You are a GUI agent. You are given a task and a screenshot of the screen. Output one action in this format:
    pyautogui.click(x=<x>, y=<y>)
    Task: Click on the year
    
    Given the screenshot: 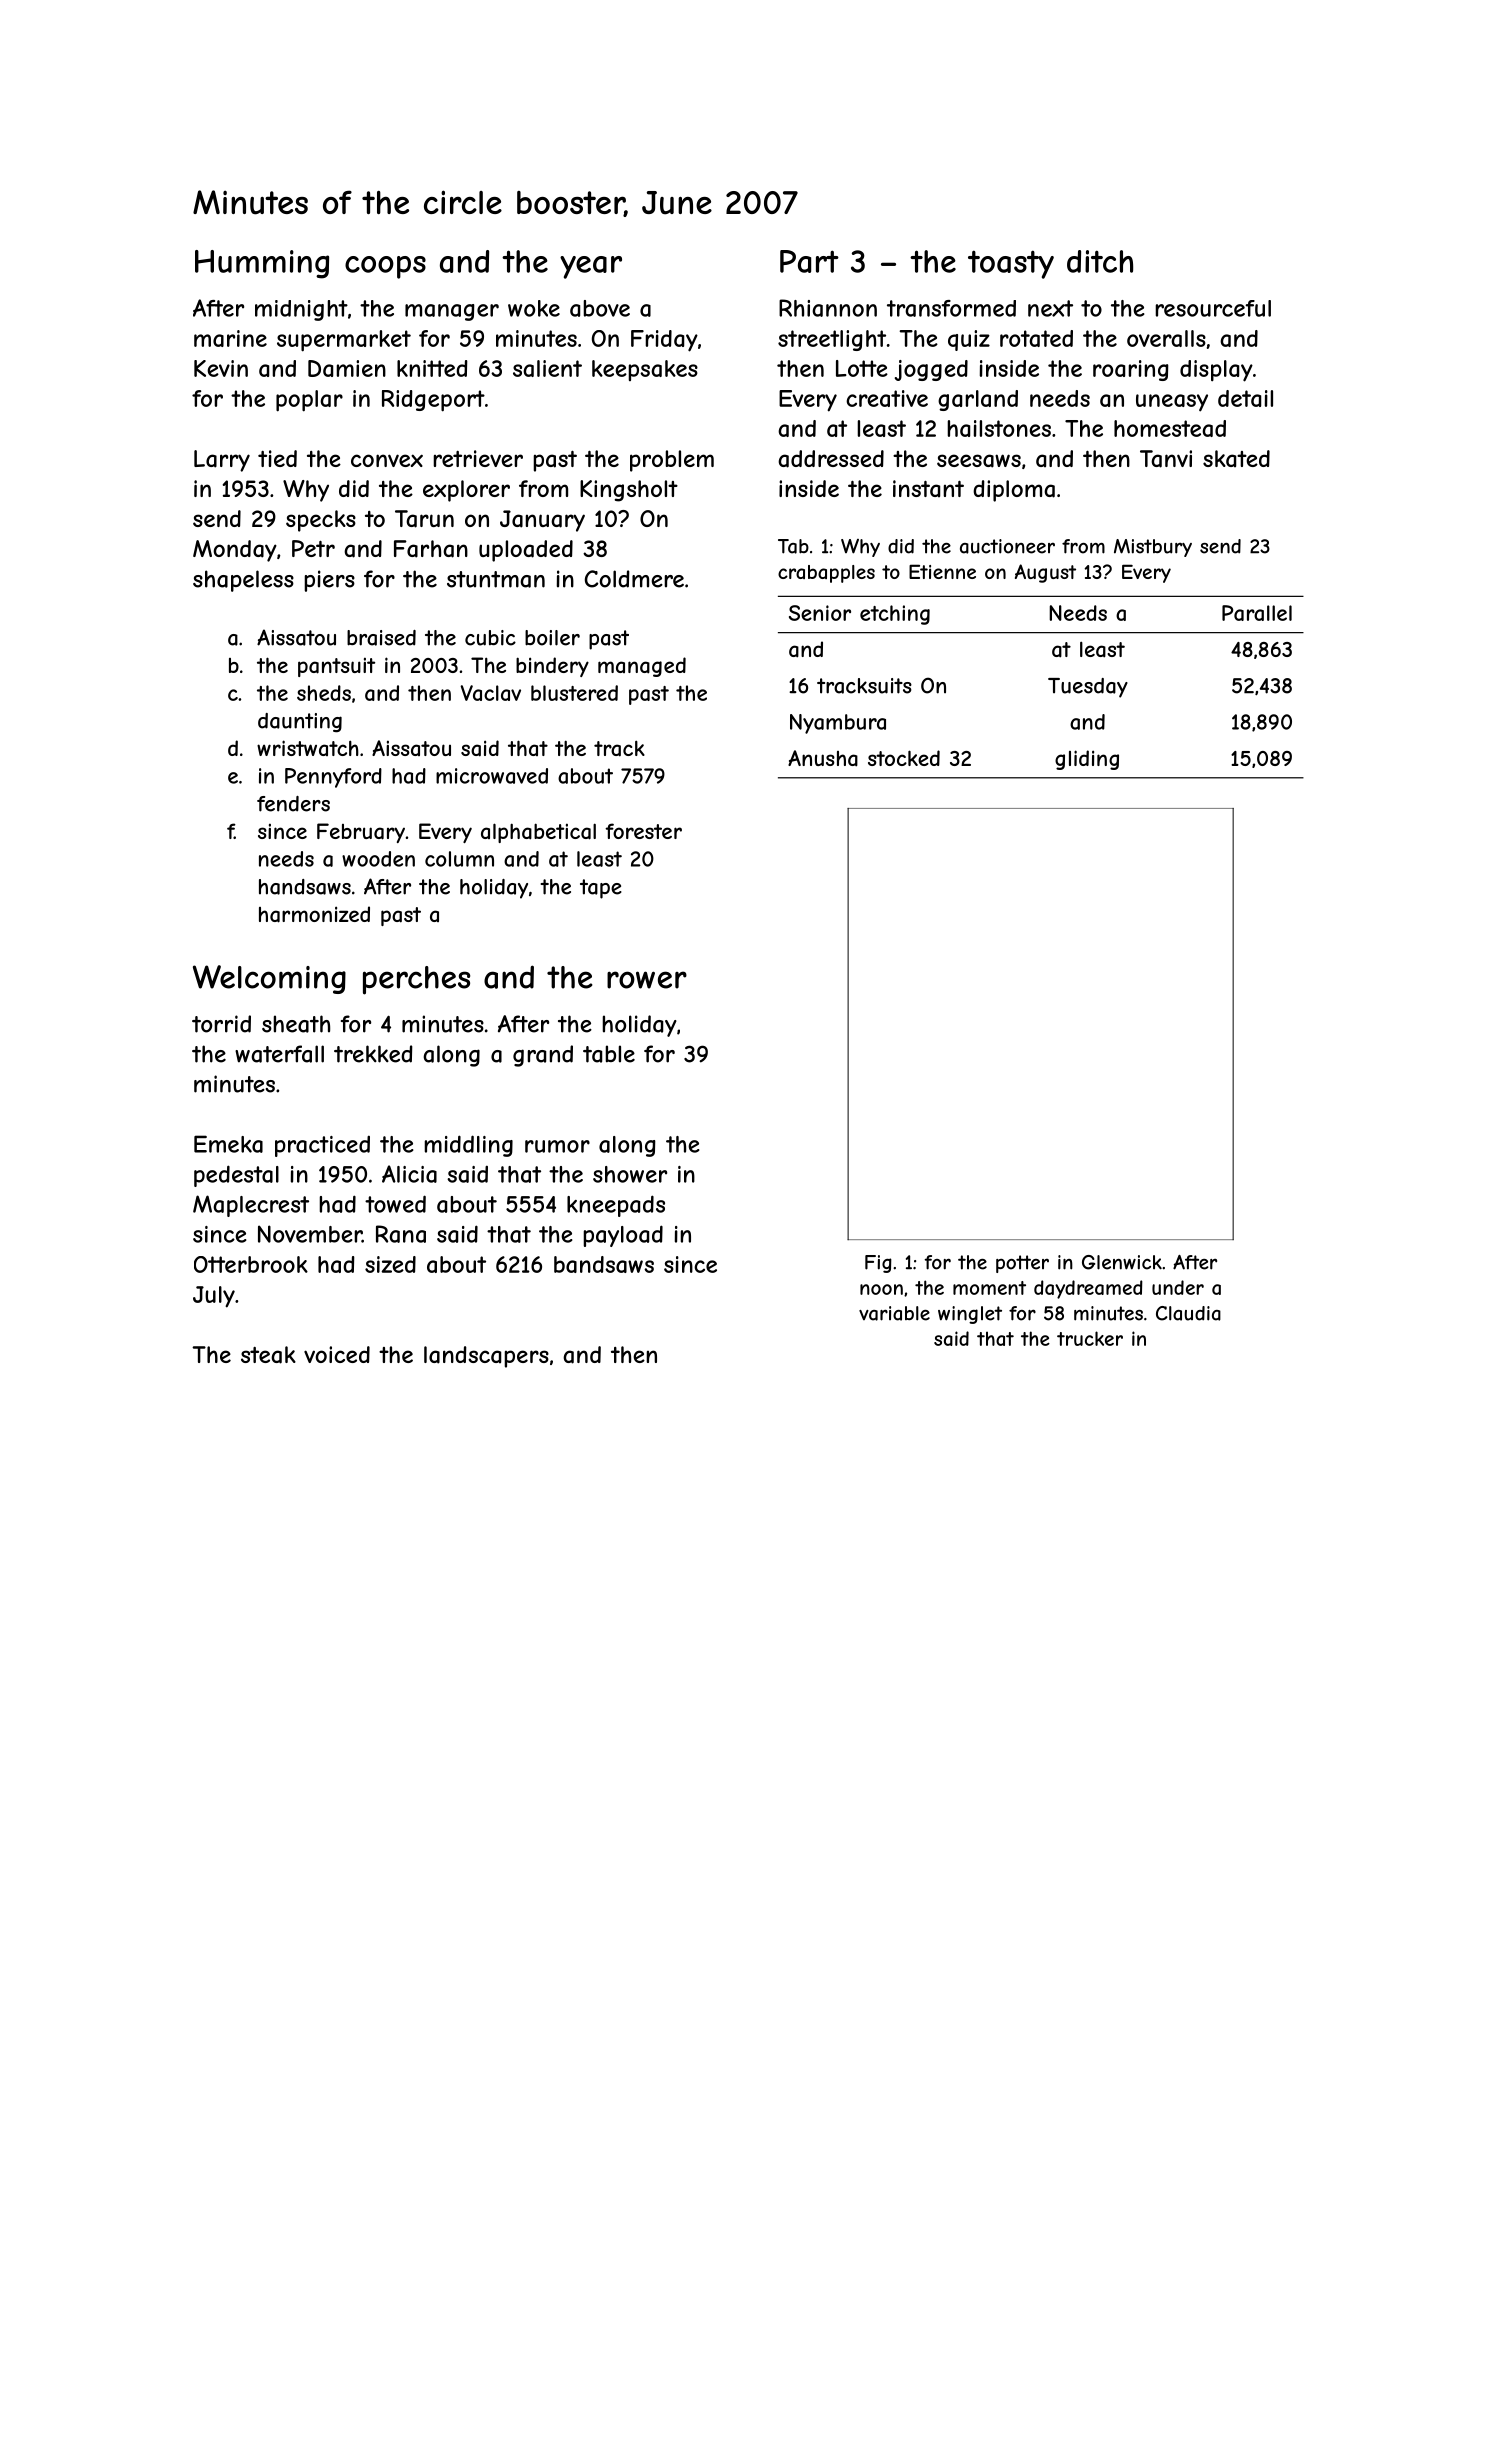 What is the action you would take?
    pyautogui.click(x=591, y=267)
